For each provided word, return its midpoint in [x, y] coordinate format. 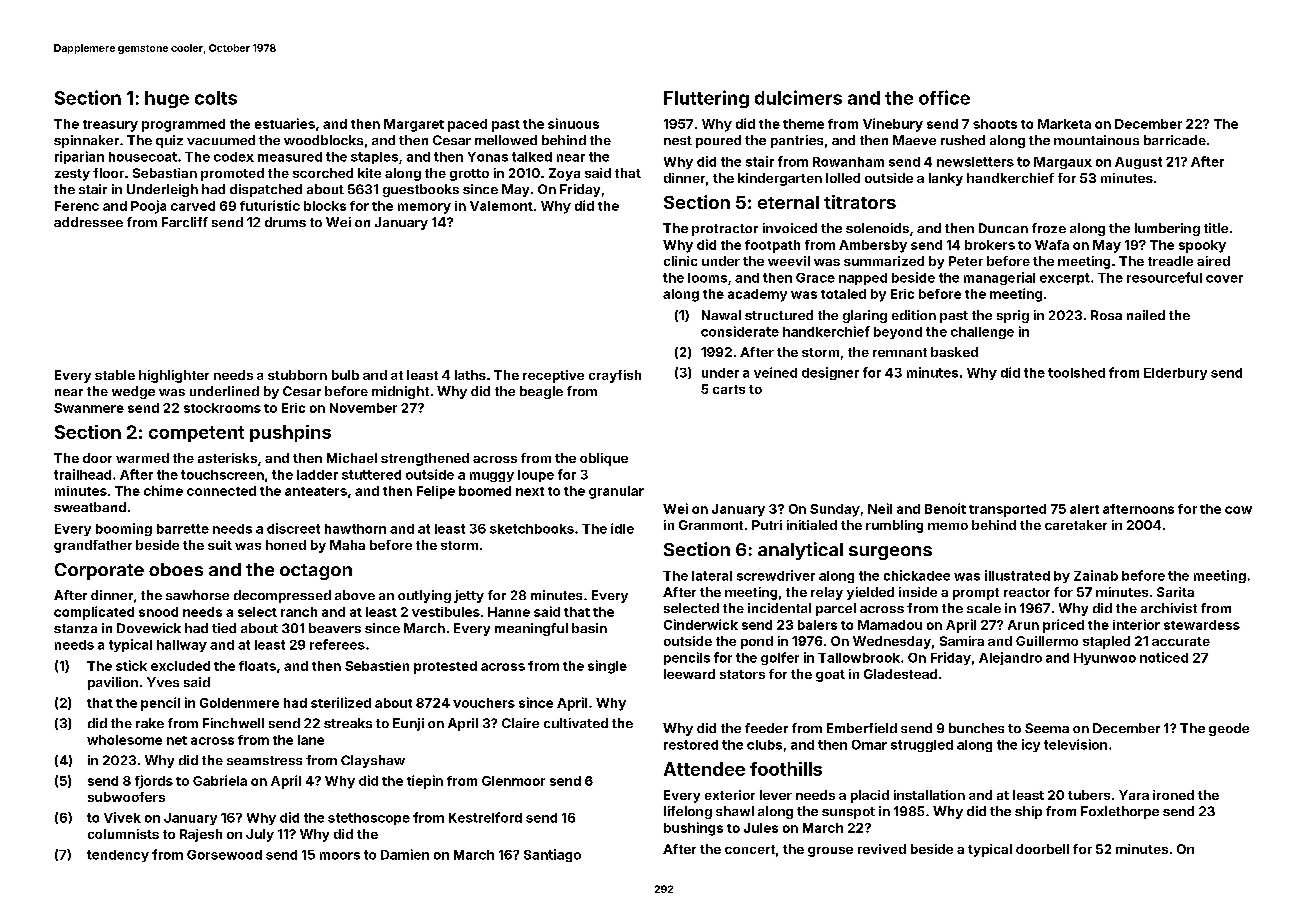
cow [1238, 510]
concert [750, 849]
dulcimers [798, 97]
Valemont [501, 206]
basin [589, 628]
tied [224, 628]
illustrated [1017, 575]
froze [1049, 228]
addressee [88, 222]
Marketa [1064, 124]
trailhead [82, 474]
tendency [118, 856]
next [530, 491]
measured [290, 157]
